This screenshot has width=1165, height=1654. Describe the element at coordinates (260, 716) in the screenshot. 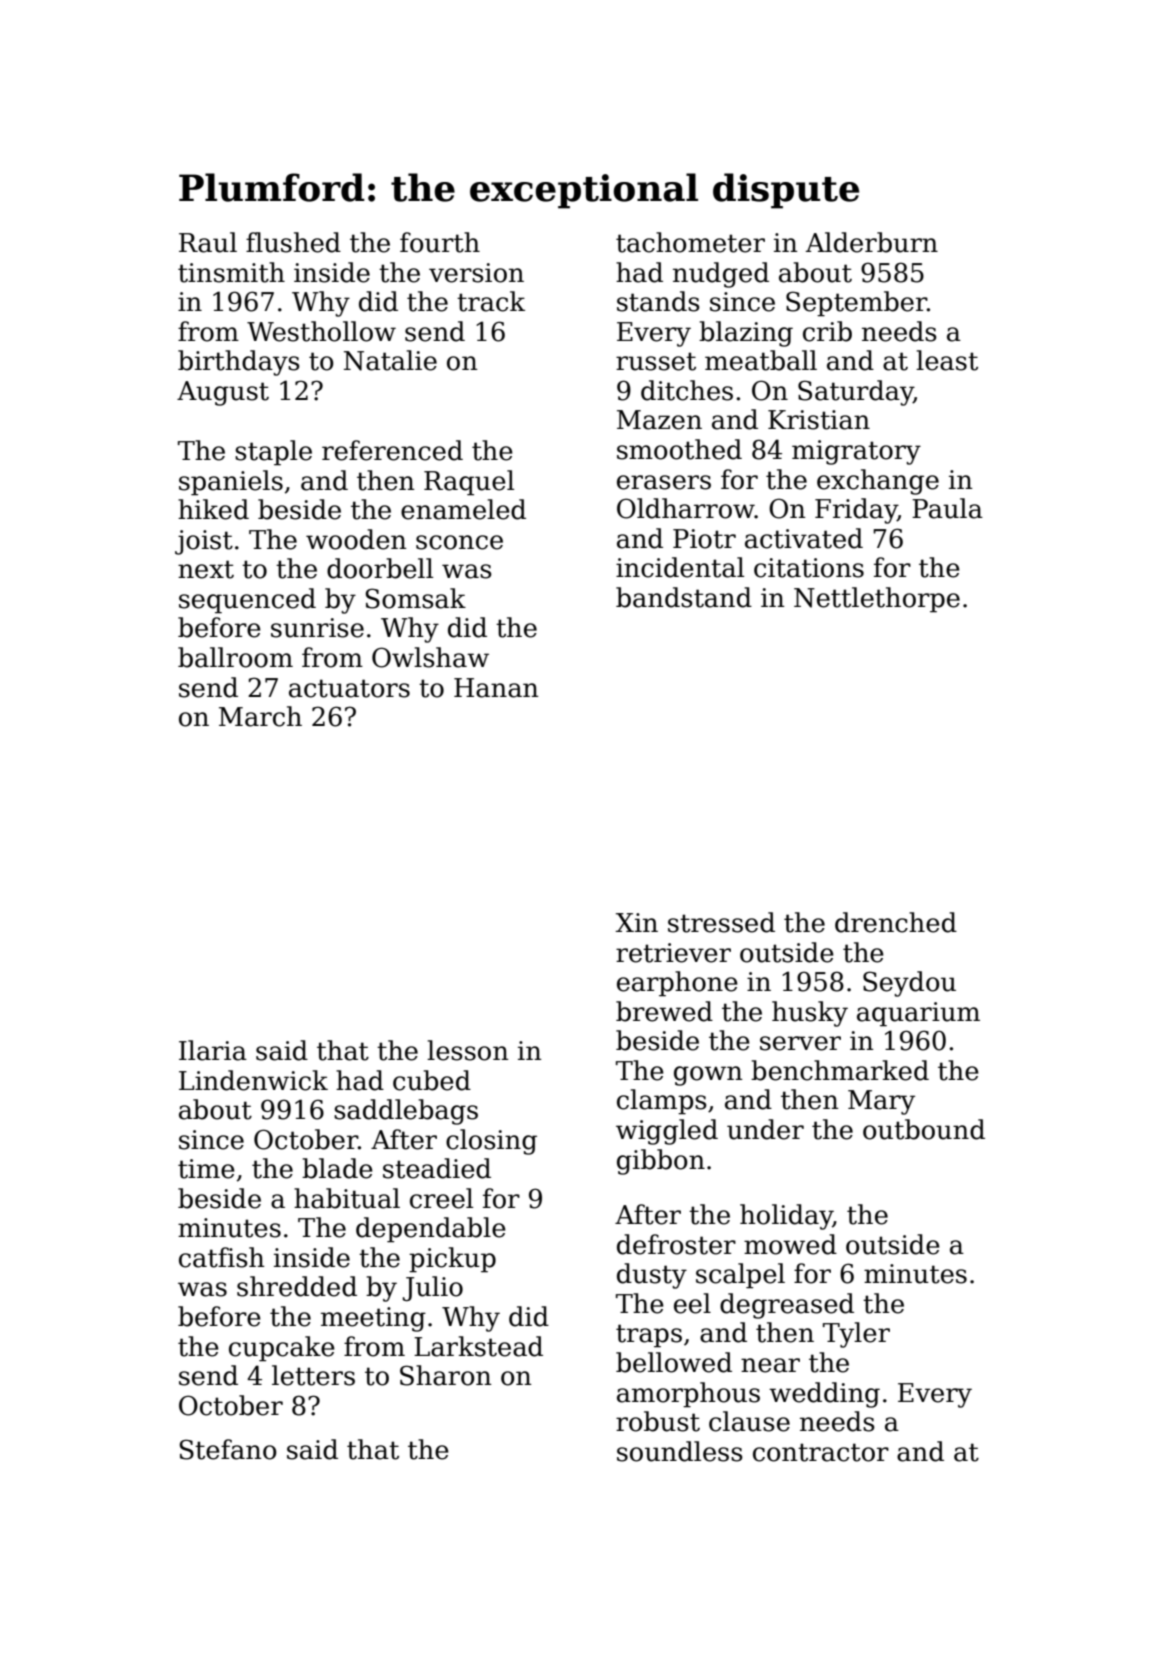

I see `March` at that location.
